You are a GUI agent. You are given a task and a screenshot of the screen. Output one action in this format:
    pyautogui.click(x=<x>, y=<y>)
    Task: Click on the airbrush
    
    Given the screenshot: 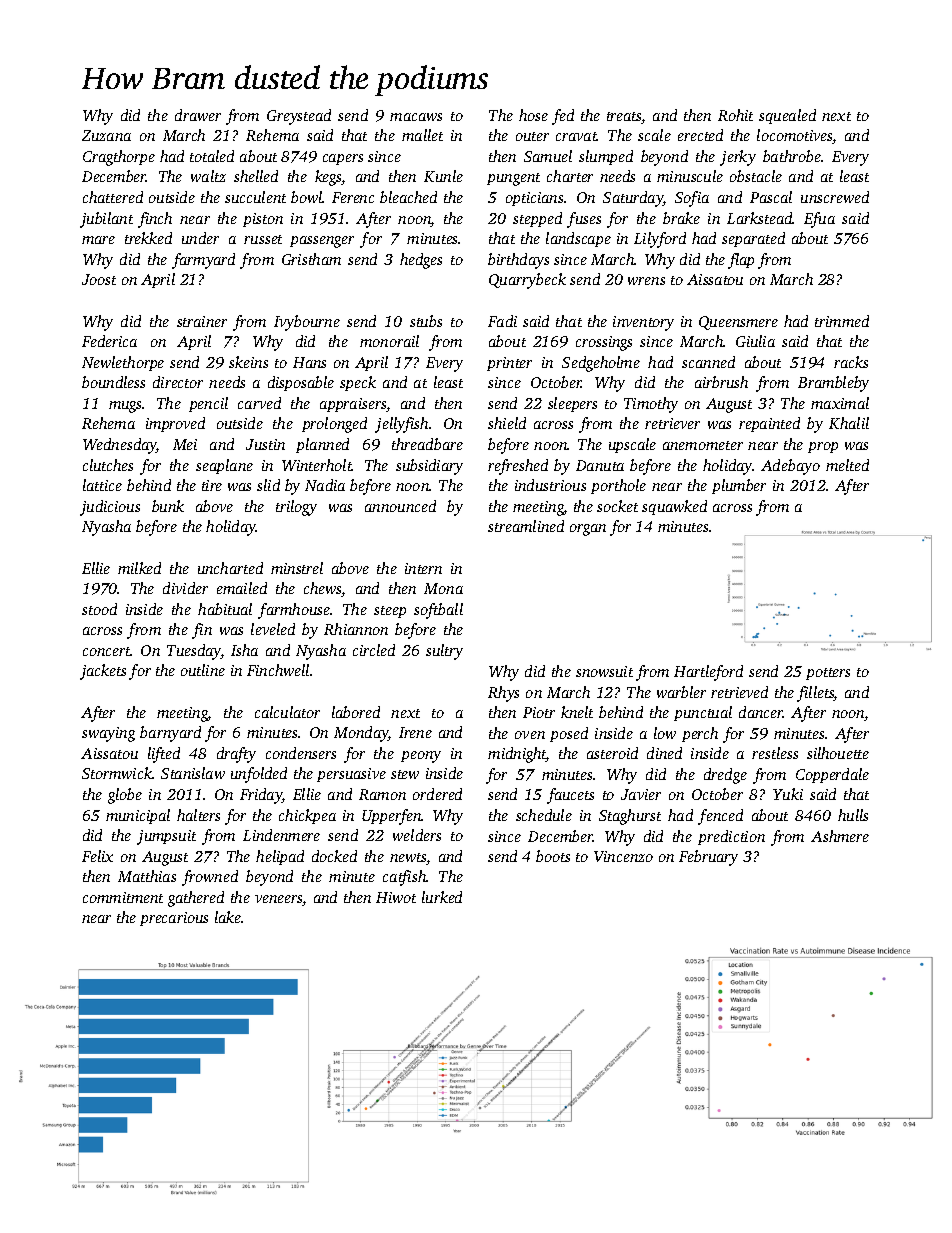 What is the action you would take?
    pyautogui.click(x=721, y=382)
